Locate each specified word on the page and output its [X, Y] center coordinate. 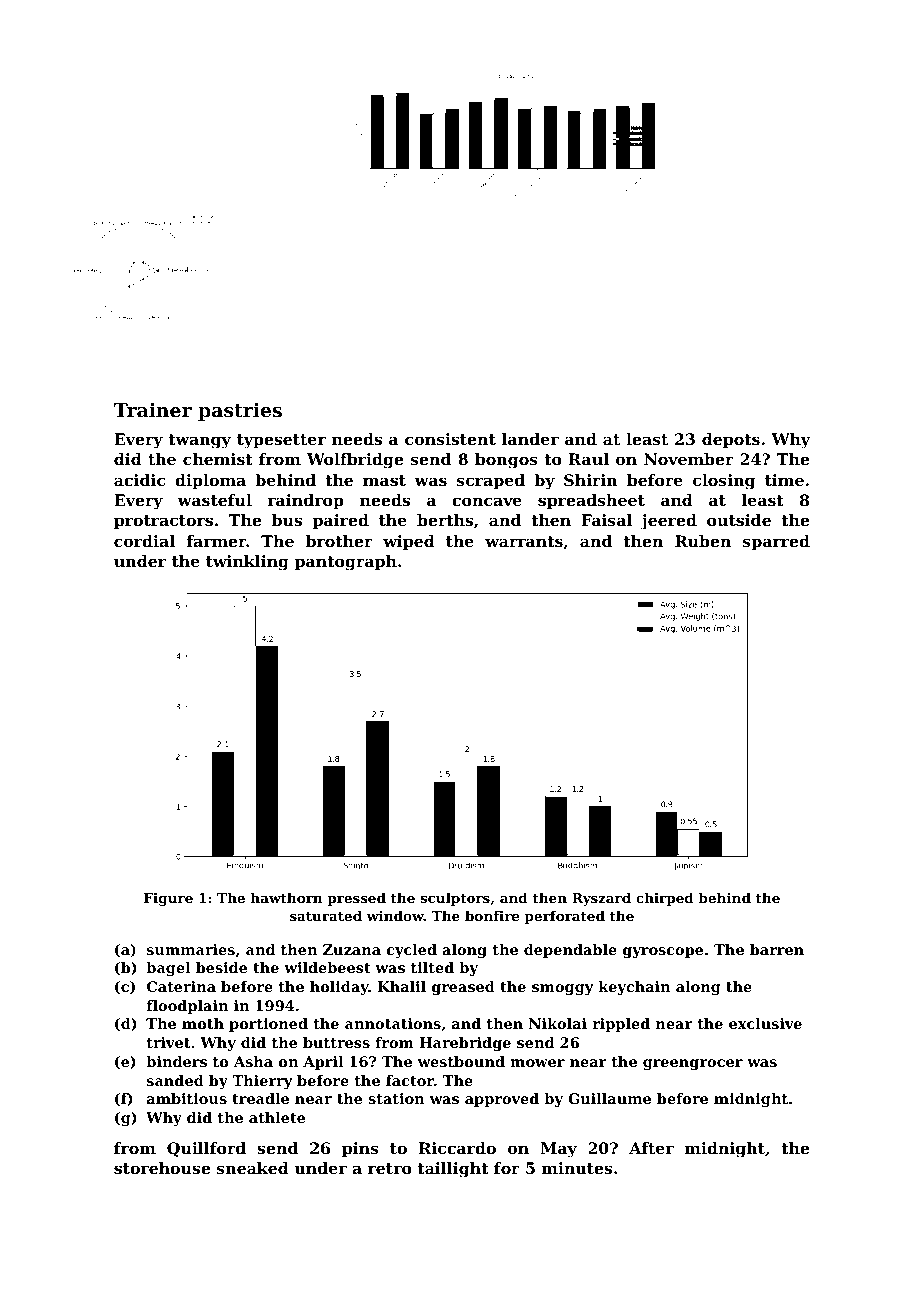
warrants [524, 541]
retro [390, 1168]
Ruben [703, 541]
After [651, 1148]
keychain [634, 988]
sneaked [253, 1168]
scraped [491, 482]
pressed [356, 899]
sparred [776, 543]
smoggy [563, 989]
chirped [665, 899]
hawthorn [286, 897]
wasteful [214, 500]
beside [221, 967]
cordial [144, 541]
